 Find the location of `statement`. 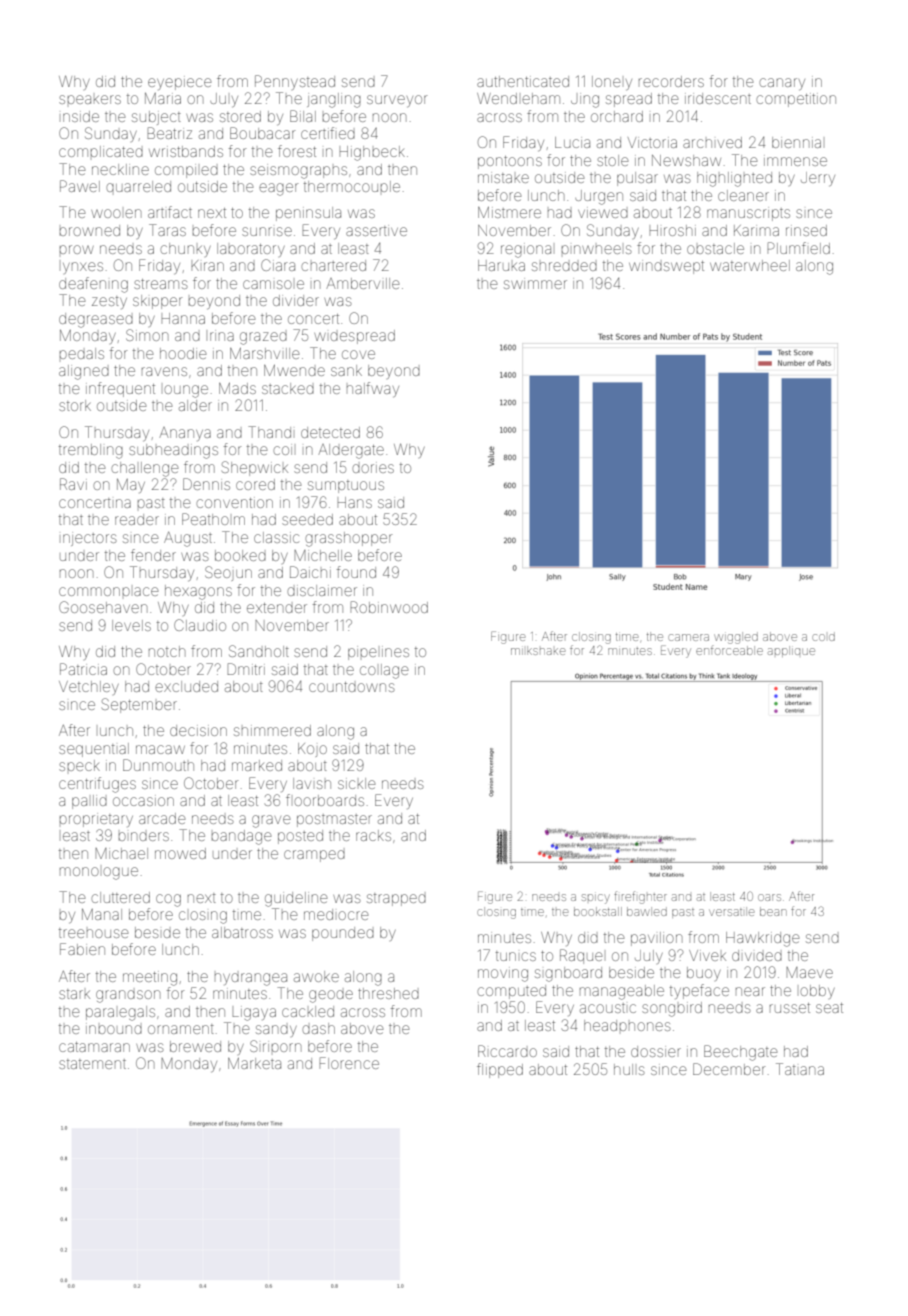

statement is located at coordinates (92, 1064).
